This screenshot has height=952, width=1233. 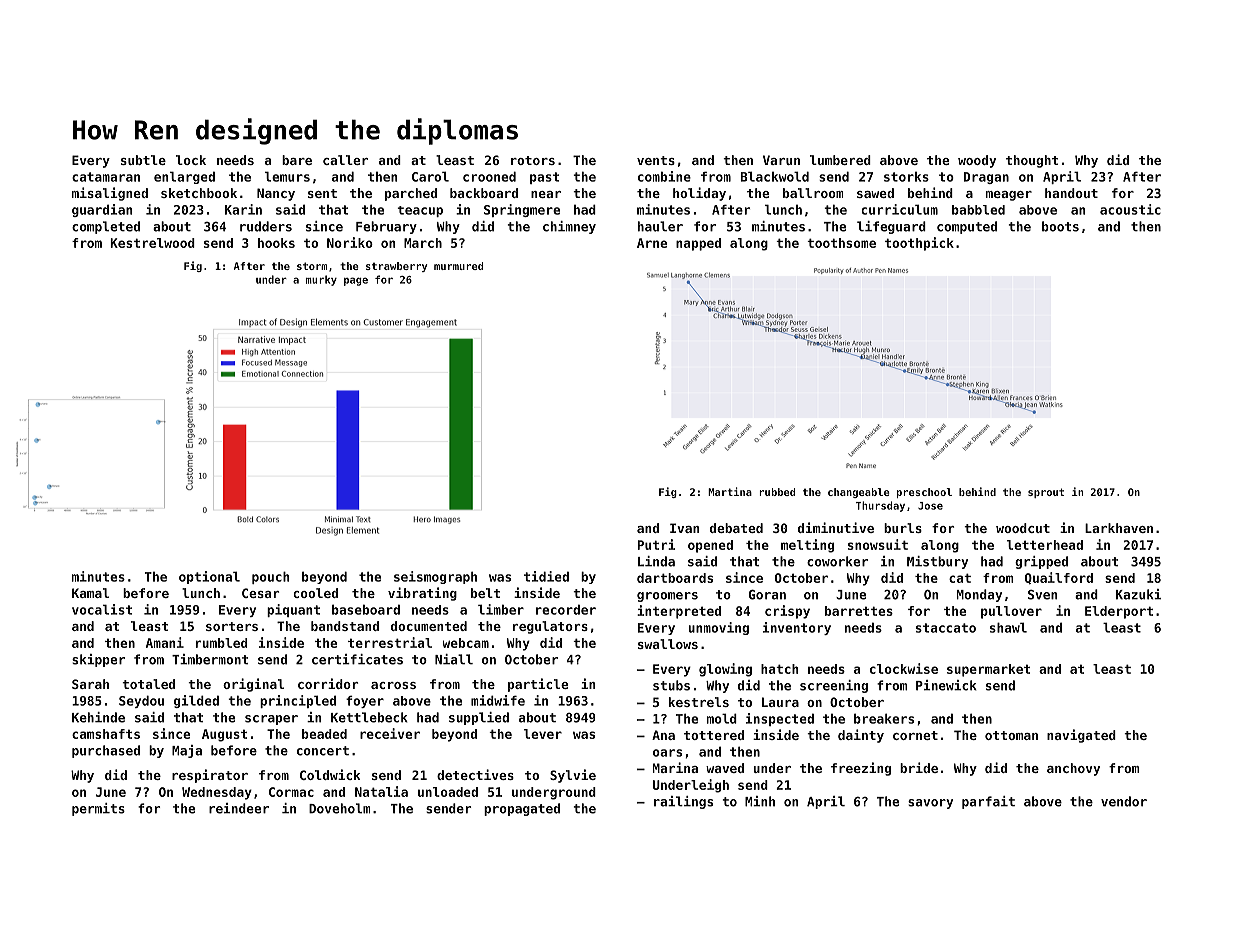 I want to click on rotors, so click(x=533, y=160).
